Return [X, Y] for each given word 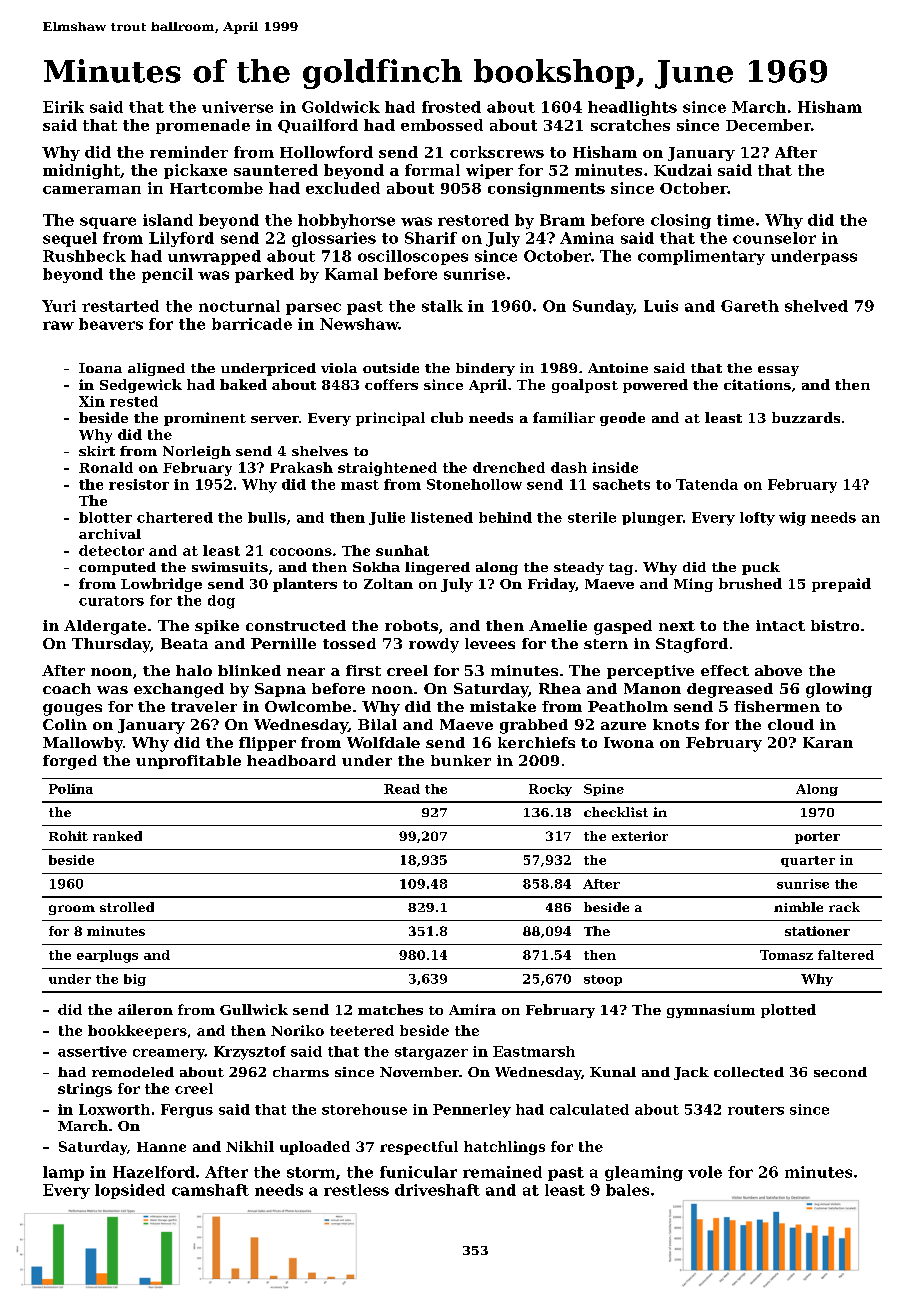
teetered [362, 1030]
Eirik [63, 107]
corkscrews [497, 152]
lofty [757, 519]
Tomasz [786, 955]
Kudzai [683, 170]
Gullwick [254, 1009]
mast [360, 485]
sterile [592, 517]
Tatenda [707, 484]
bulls [267, 517]
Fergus [187, 1111]
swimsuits [230, 567]
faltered [846, 955]
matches [390, 1009]
